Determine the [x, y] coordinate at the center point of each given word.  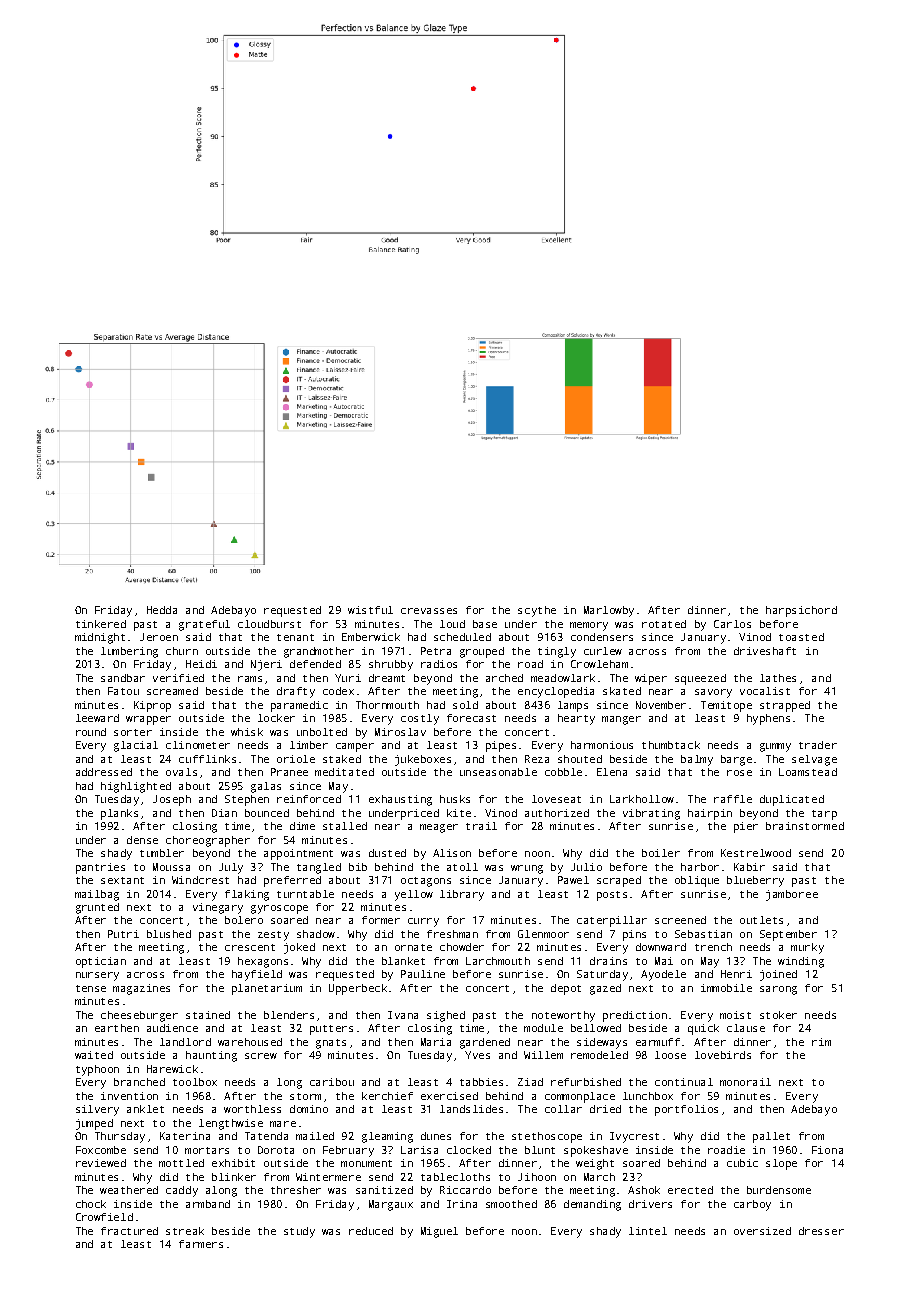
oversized [762, 1231]
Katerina [185, 1136]
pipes [501, 746]
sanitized [384, 1190]
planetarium [267, 989]
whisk [247, 732]
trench [713, 947]
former [381, 920]
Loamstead [808, 772]
